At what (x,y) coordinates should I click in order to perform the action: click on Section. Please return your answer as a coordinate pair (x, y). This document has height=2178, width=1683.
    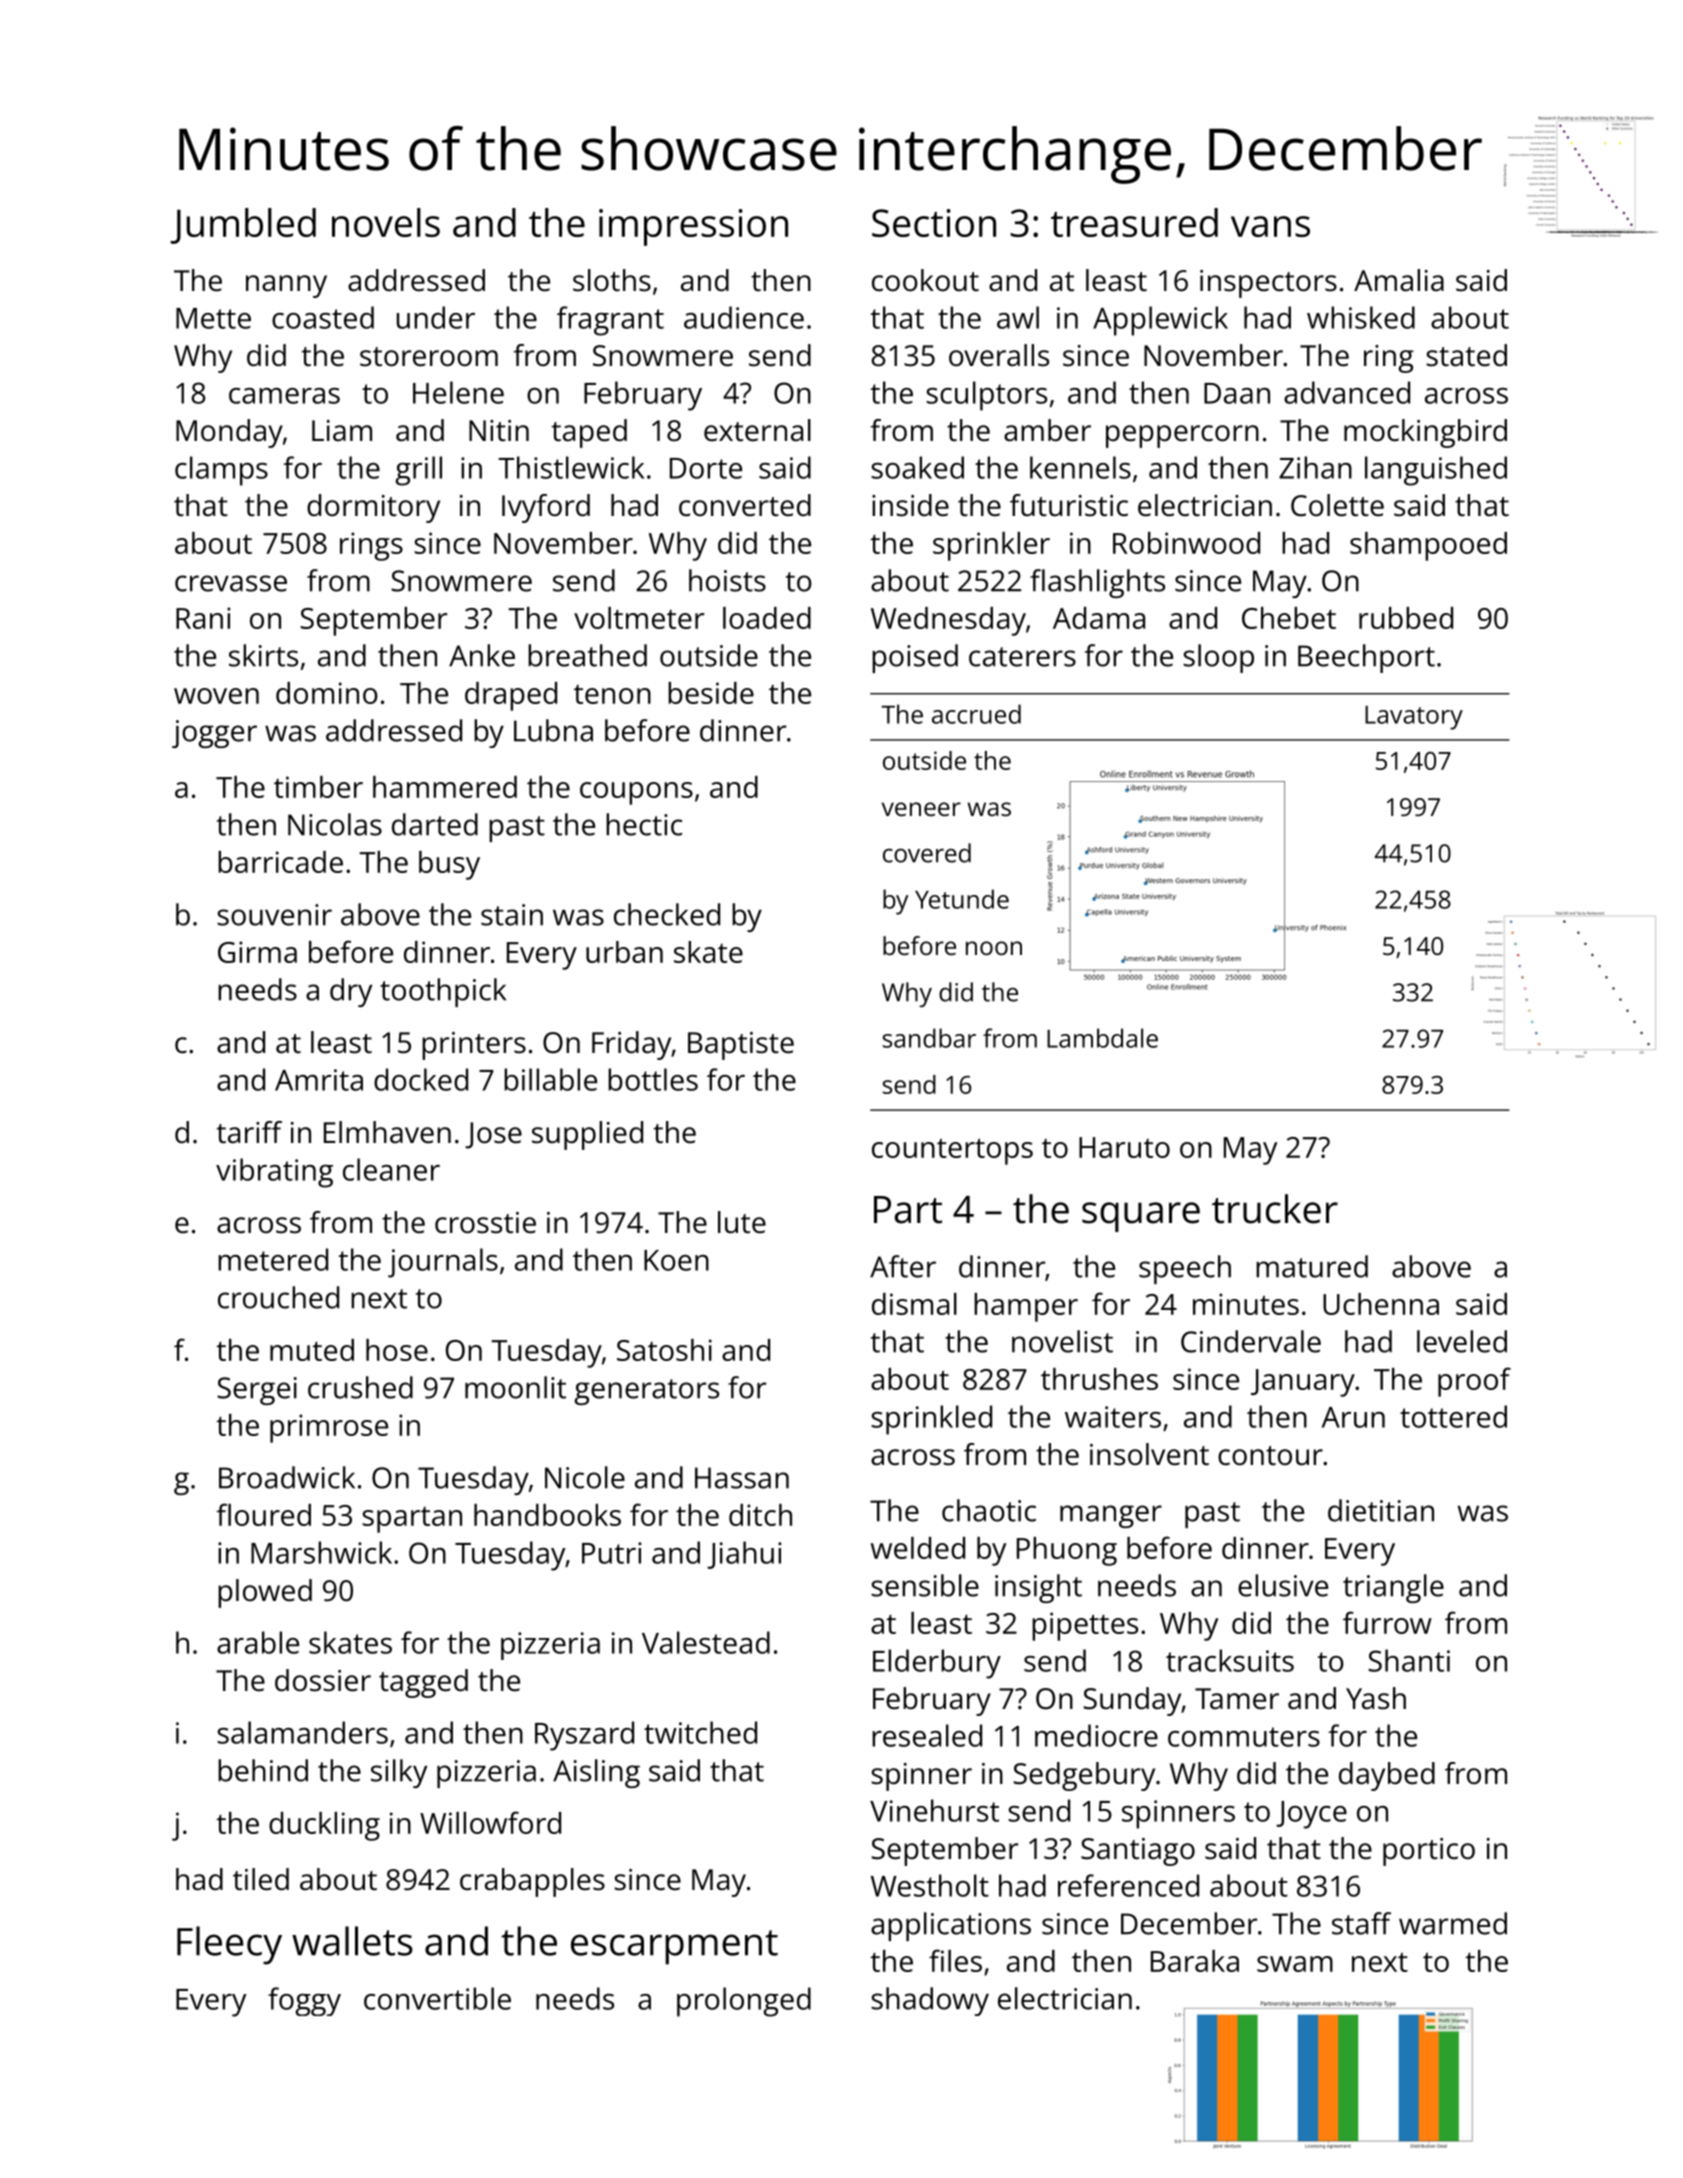
    Looking at the image, I should click on (934, 223).
